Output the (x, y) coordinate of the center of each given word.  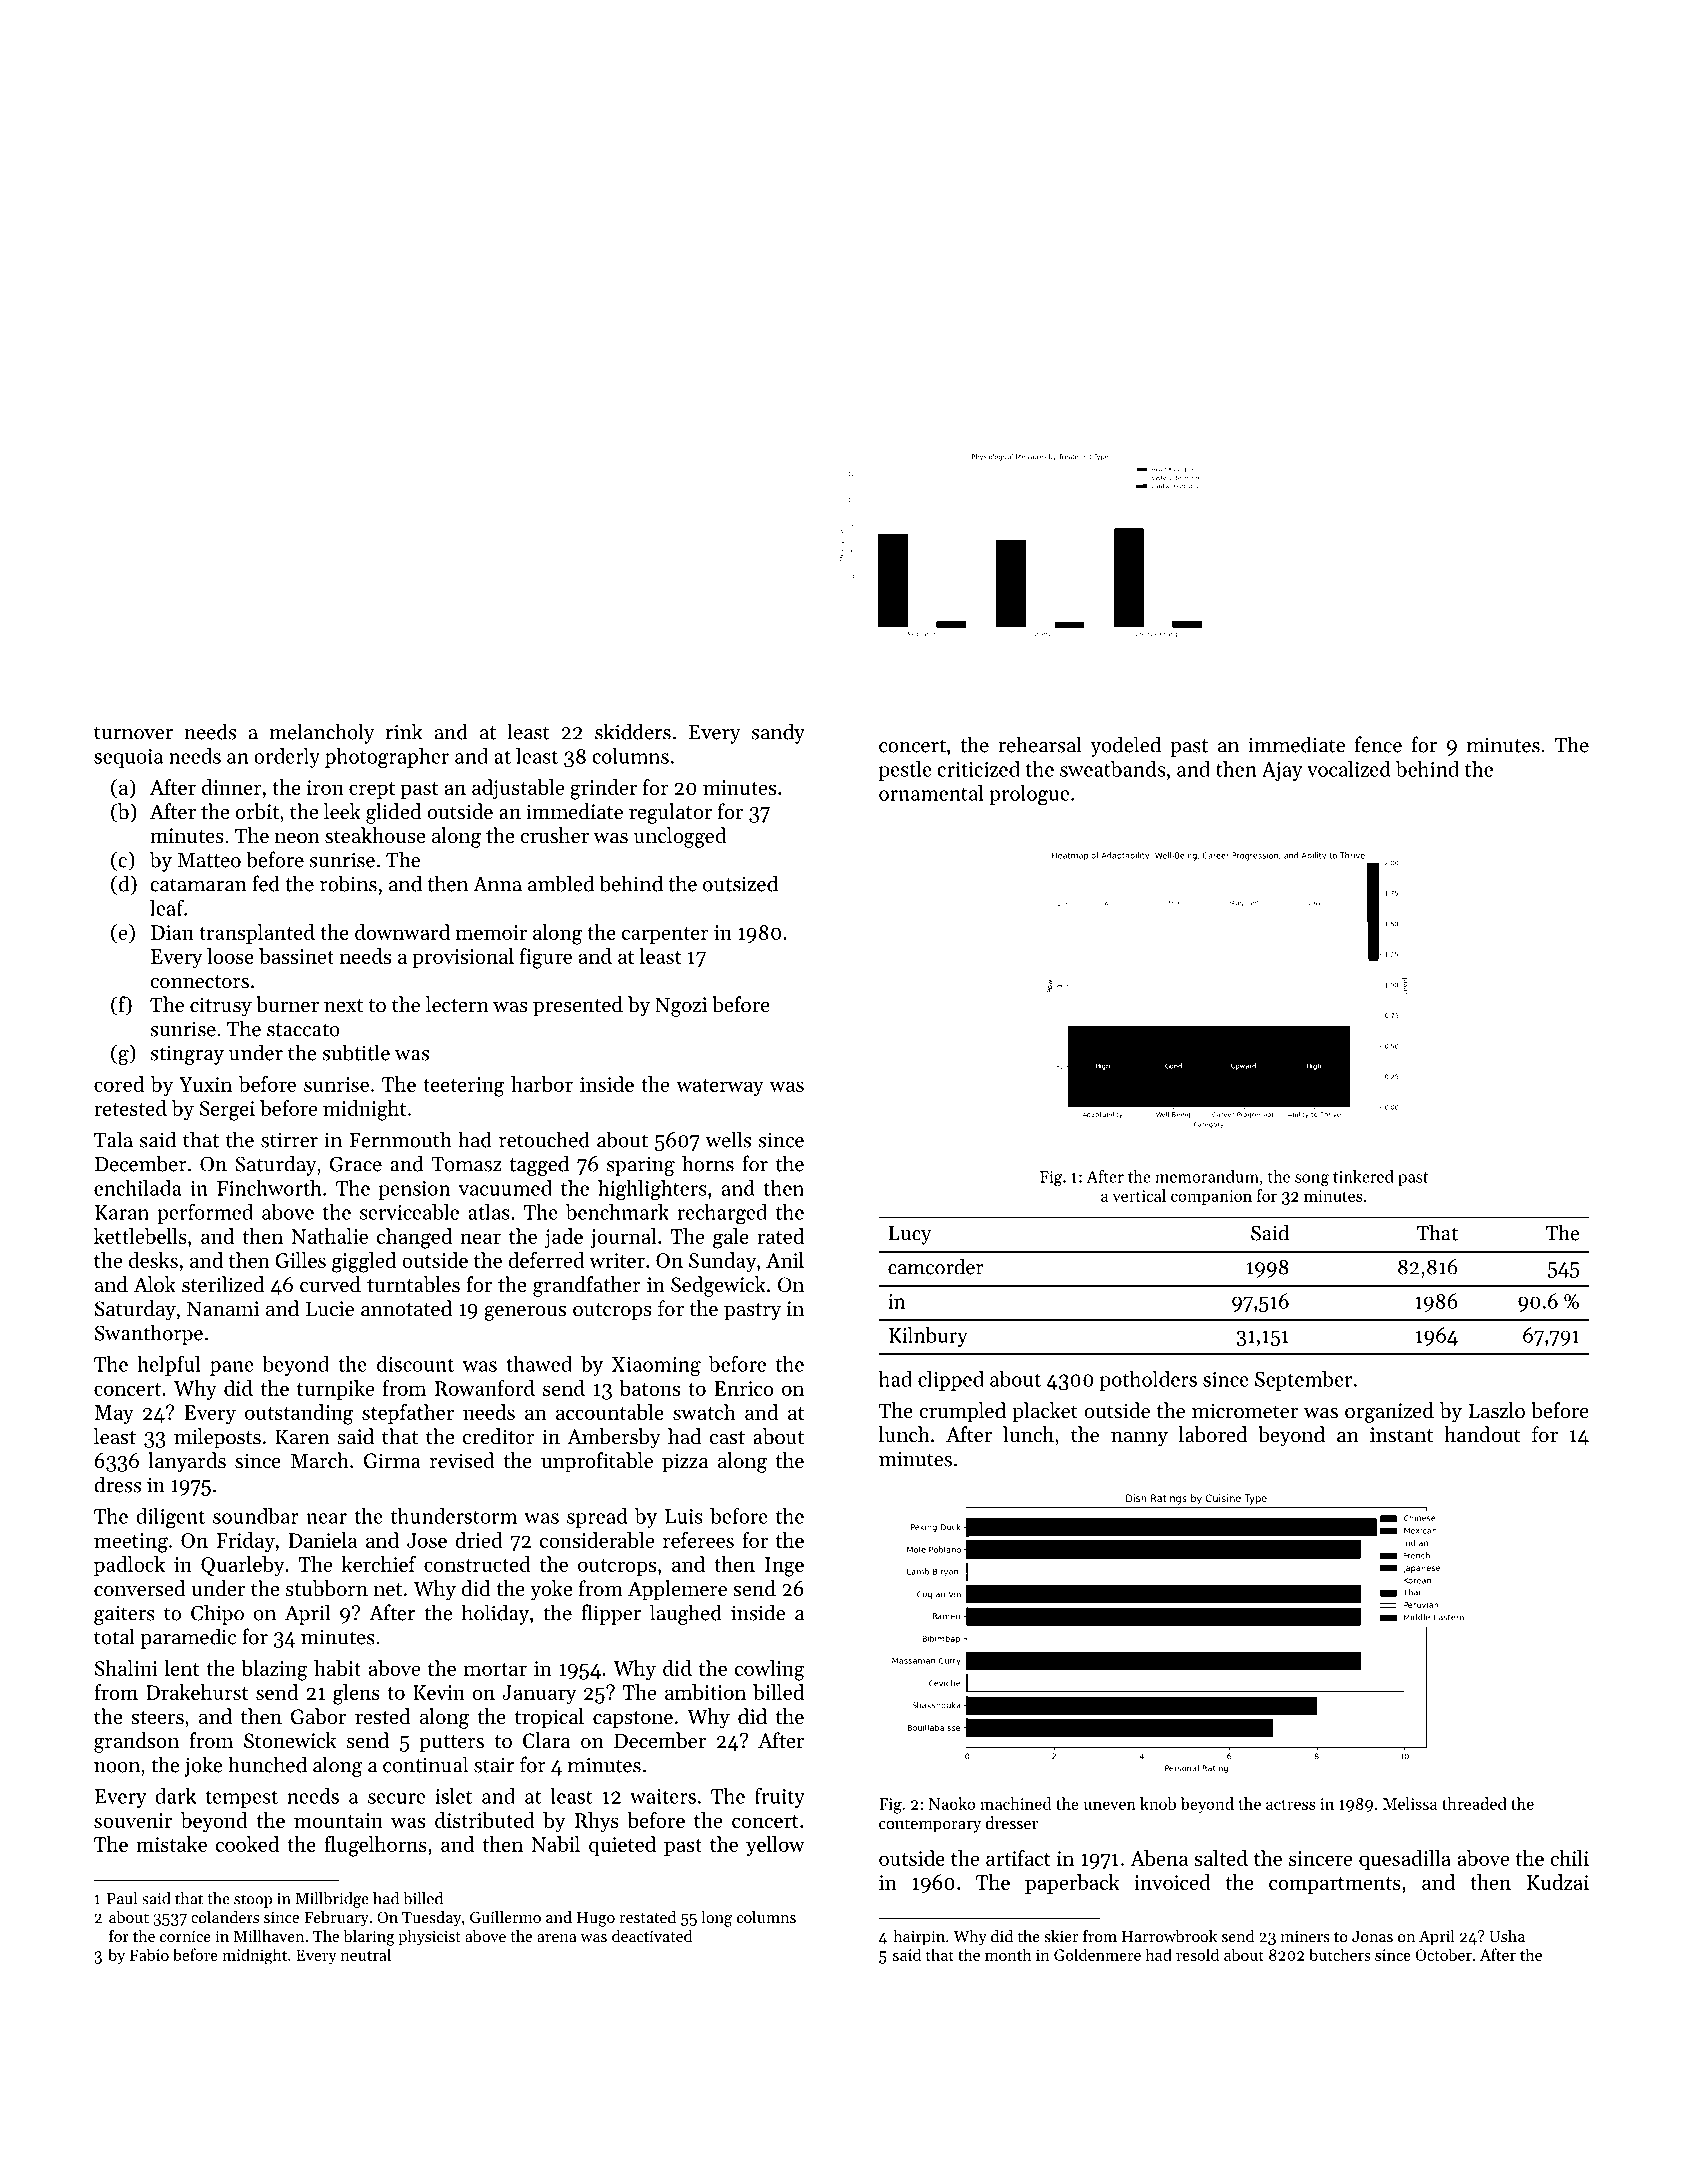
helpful (168, 1366)
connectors (199, 982)
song (1312, 1180)
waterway (720, 1087)
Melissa (1410, 1803)
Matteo (209, 860)
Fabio (149, 1954)
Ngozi (681, 1007)
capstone (633, 1720)
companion (1211, 1197)
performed (205, 1214)
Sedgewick (718, 1286)
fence (1378, 744)
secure (396, 1798)
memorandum (1207, 1176)
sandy (778, 733)
